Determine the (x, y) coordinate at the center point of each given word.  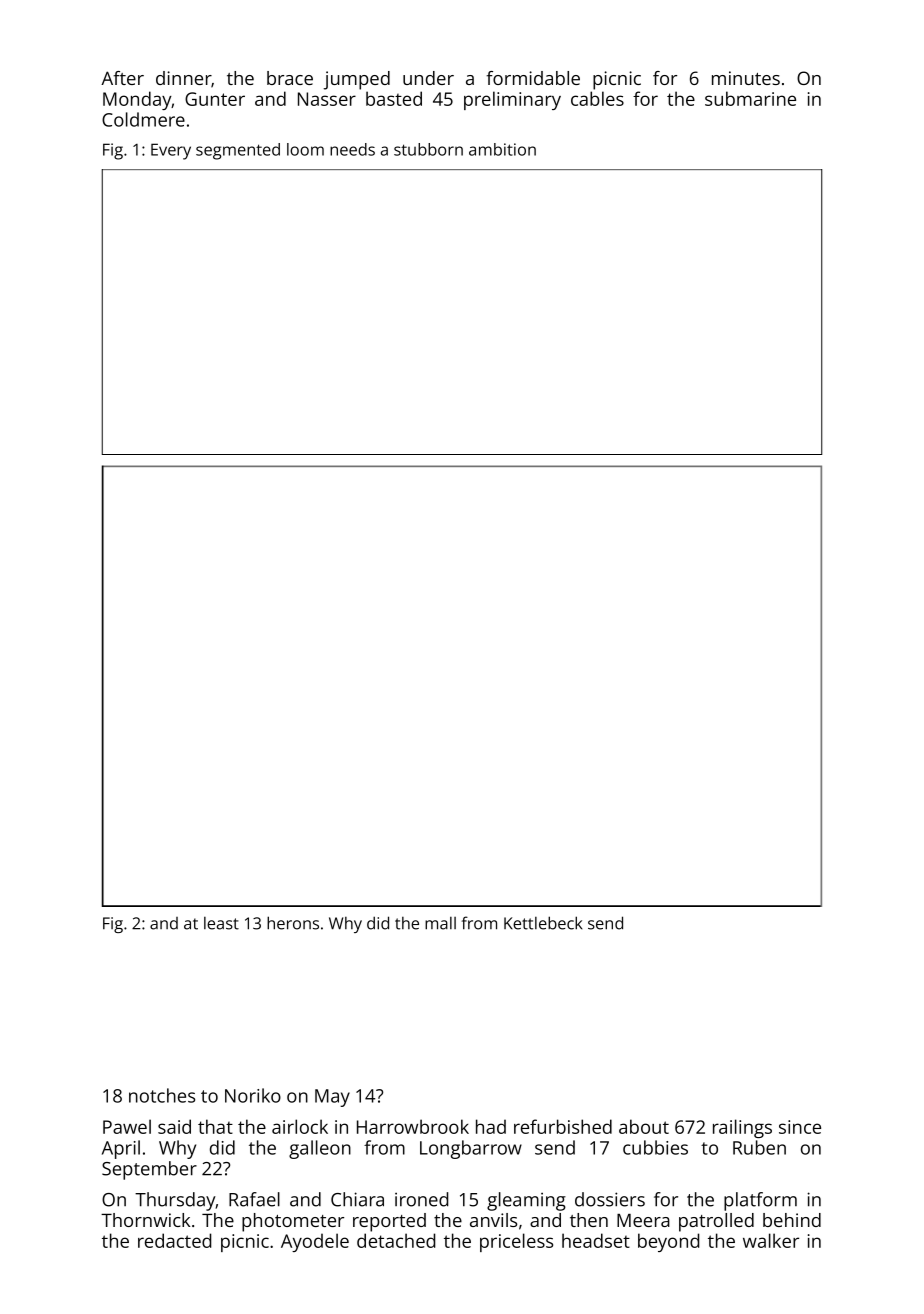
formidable (533, 78)
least (221, 923)
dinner (184, 79)
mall (440, 923)
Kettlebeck (543, 923)
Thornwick (145, 1220)
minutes (746, 78)
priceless (516, 1242)
